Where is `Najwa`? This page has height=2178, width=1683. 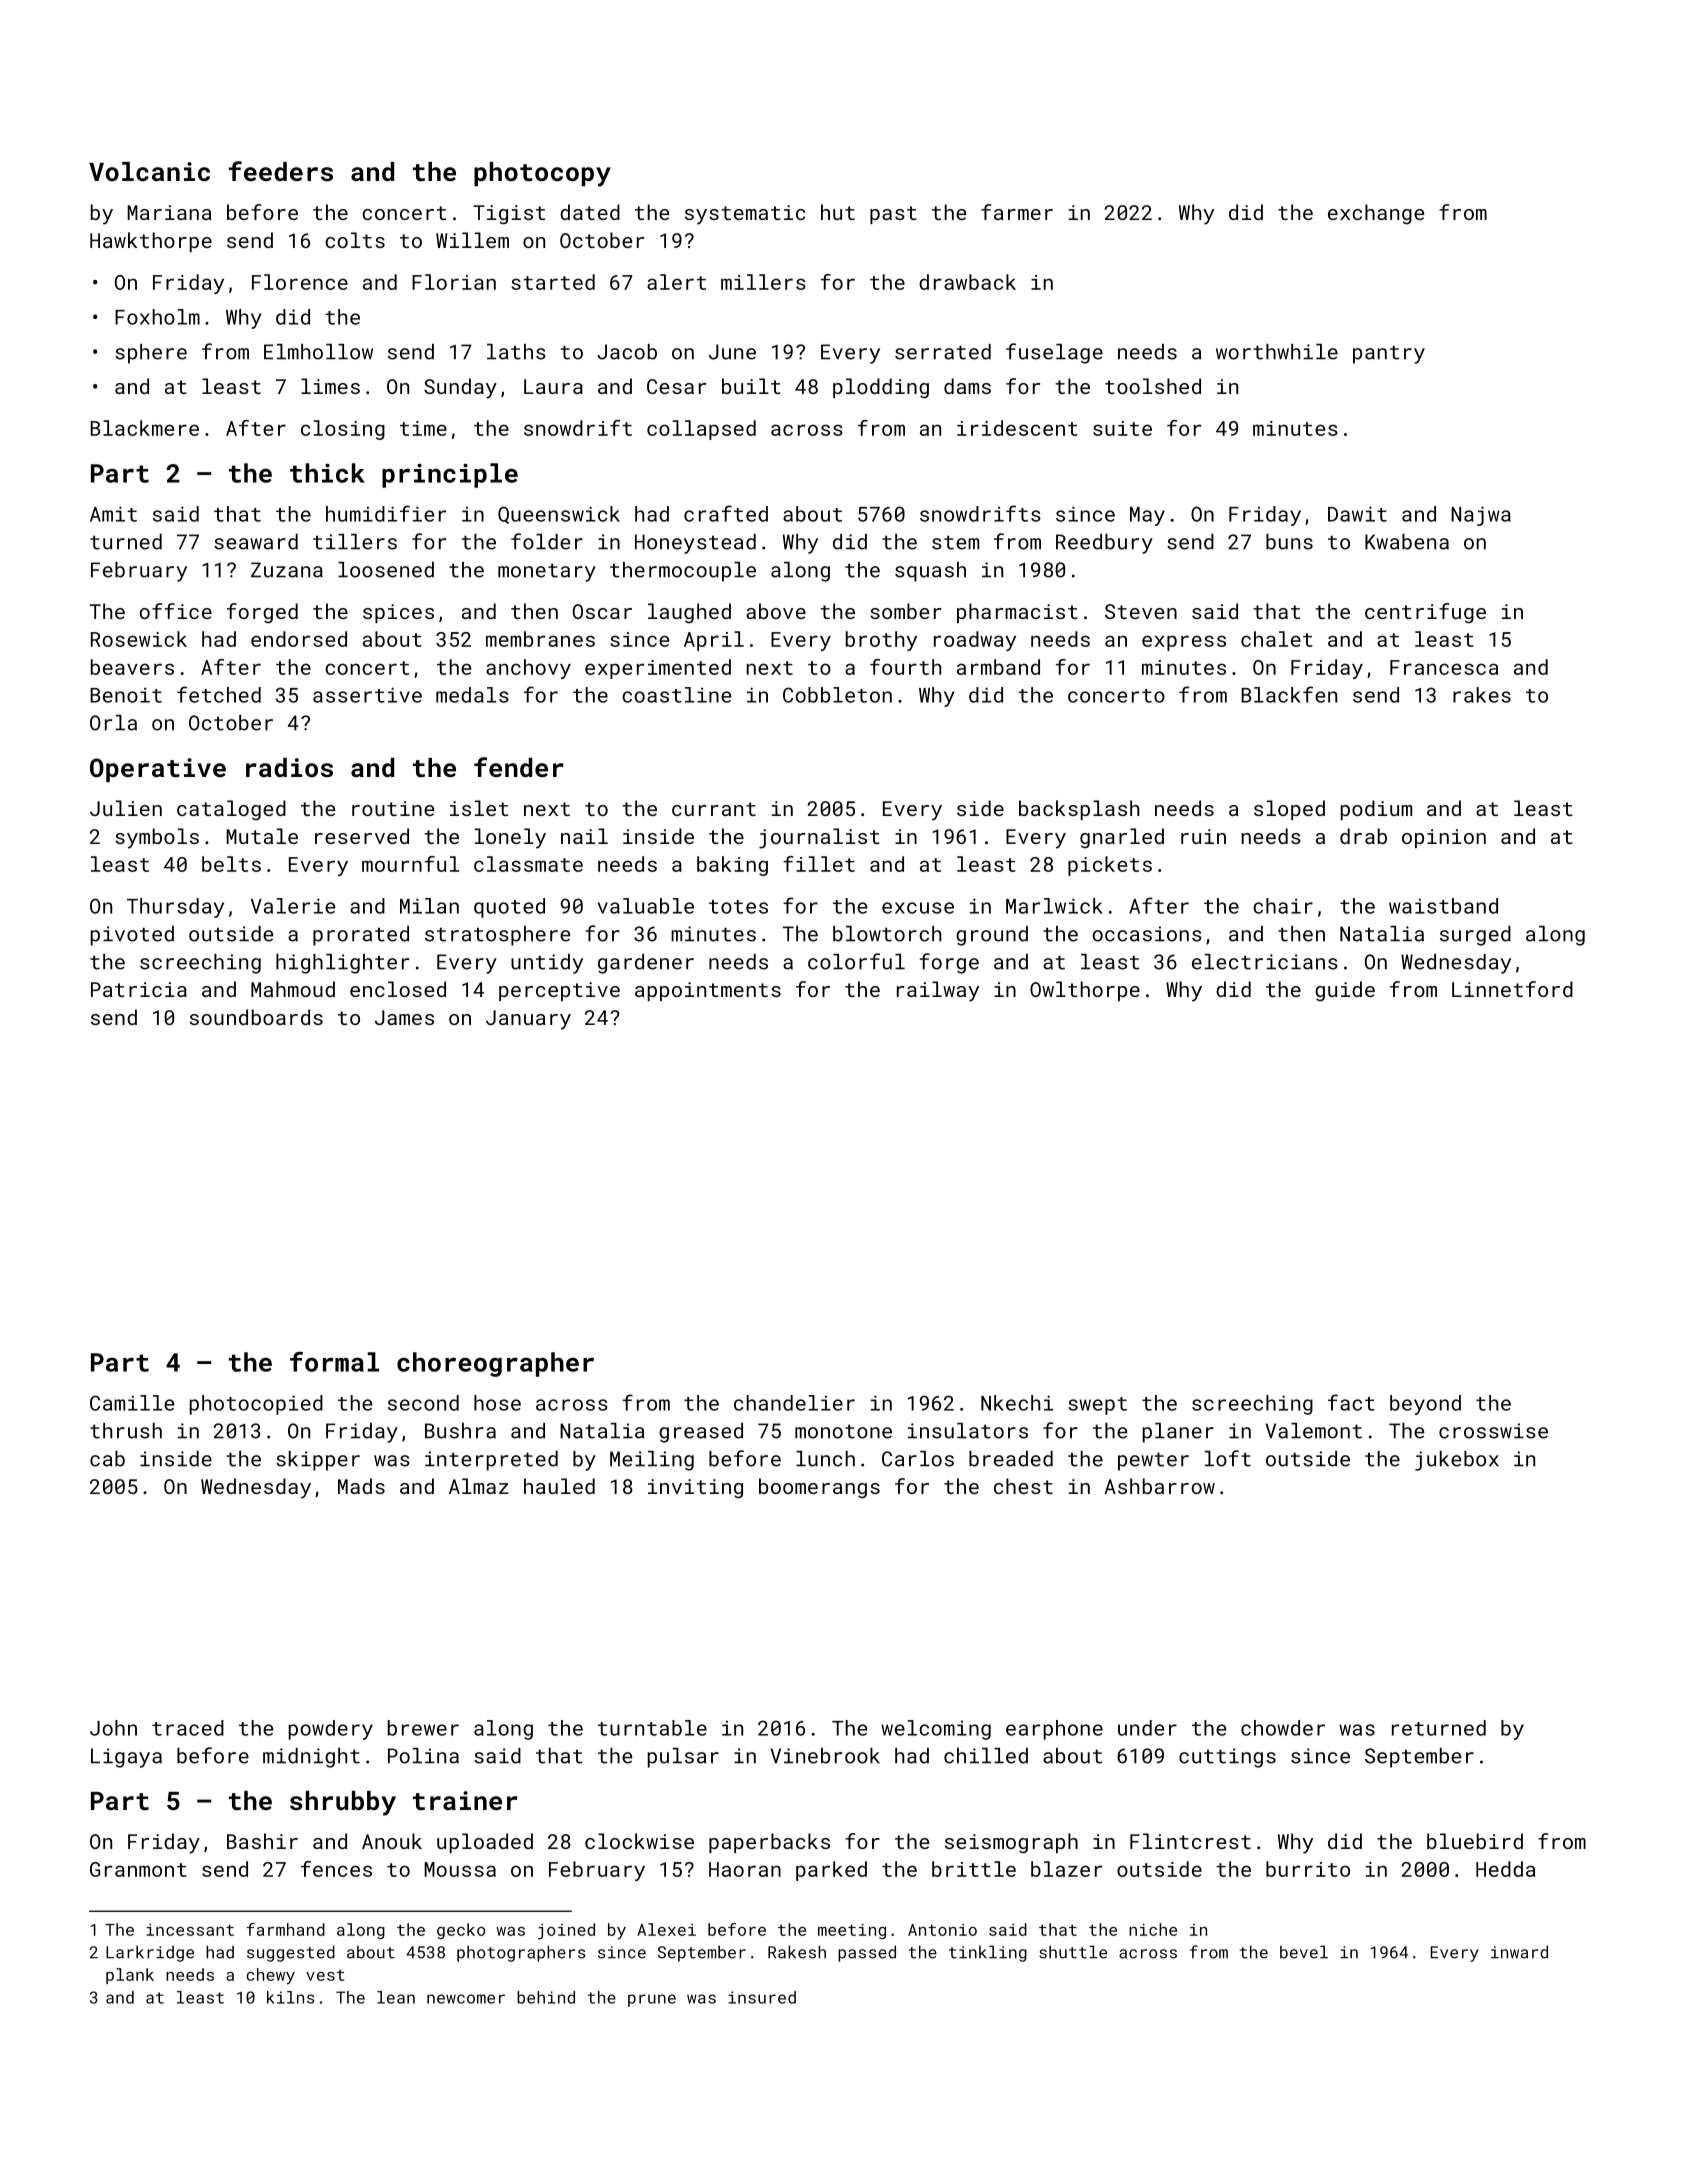 Najwa is located at coordinates (1481, 516).
